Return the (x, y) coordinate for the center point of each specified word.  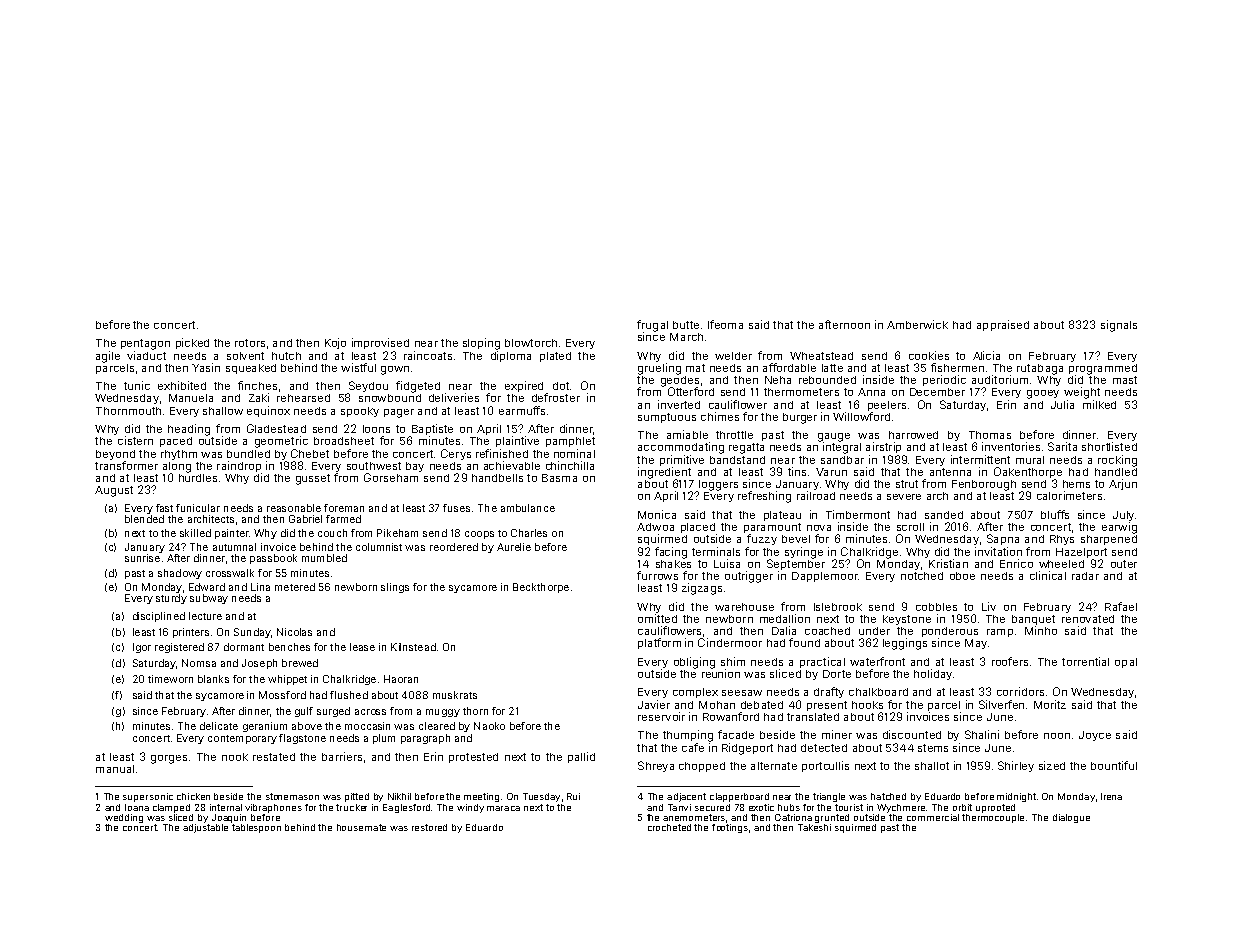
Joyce (1095, 736)
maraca (503, 808)
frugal (652, 326)
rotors (250, 343)
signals (1119, 326)
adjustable (205, 828)
